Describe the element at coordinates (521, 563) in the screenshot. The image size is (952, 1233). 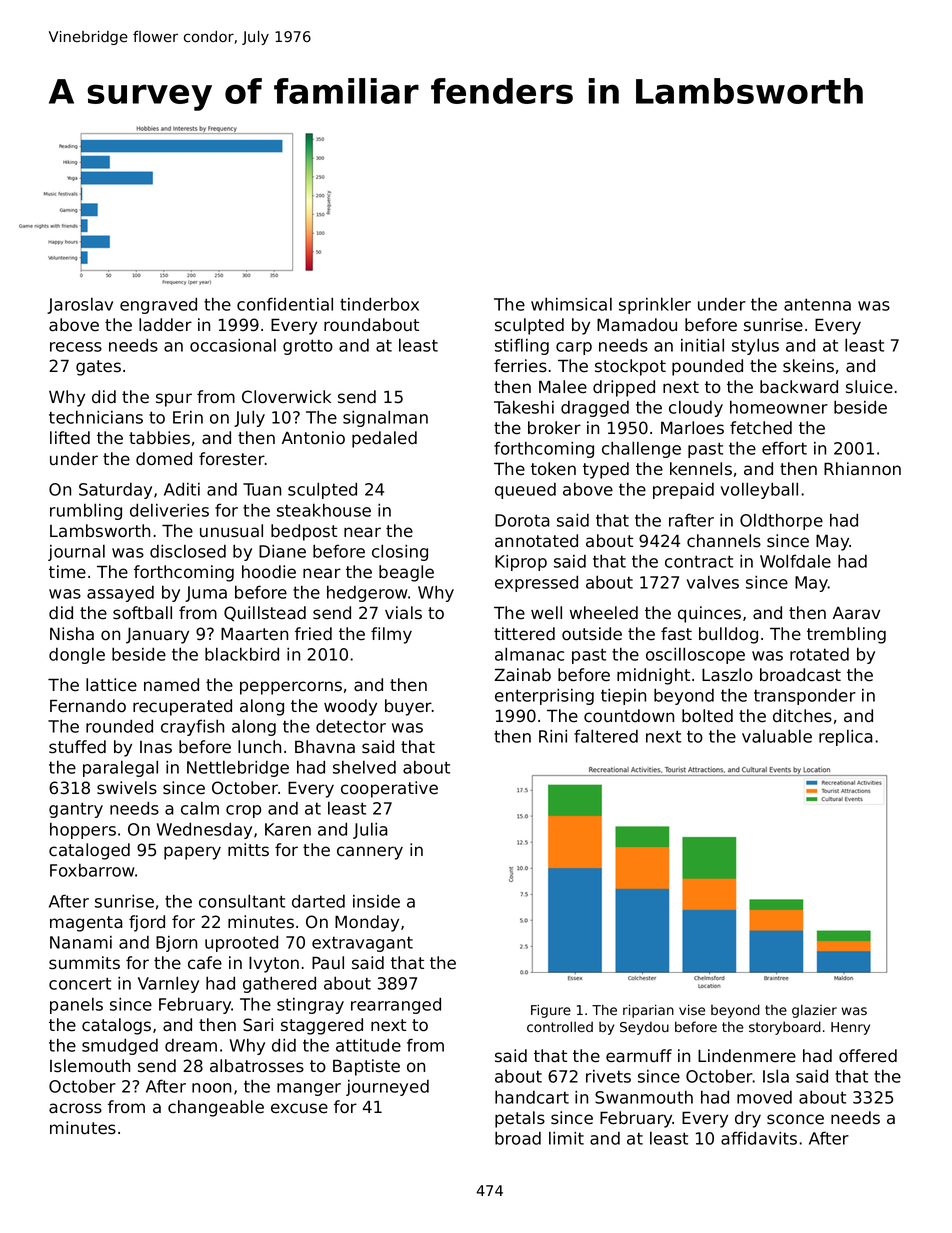
I see `Kiprop` at that location.
